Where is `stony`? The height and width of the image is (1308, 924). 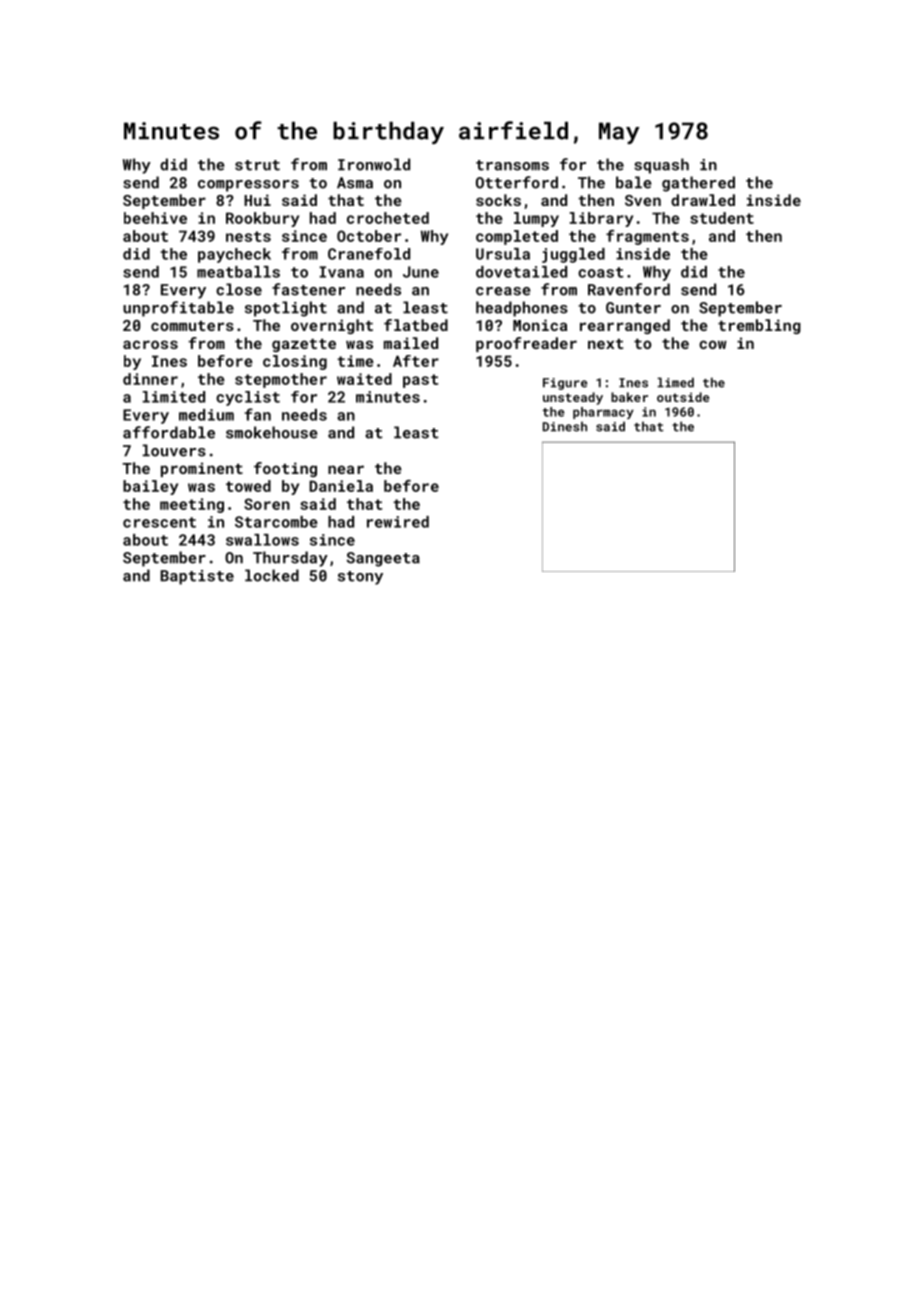
stony is located at coordinates (360, 578).
